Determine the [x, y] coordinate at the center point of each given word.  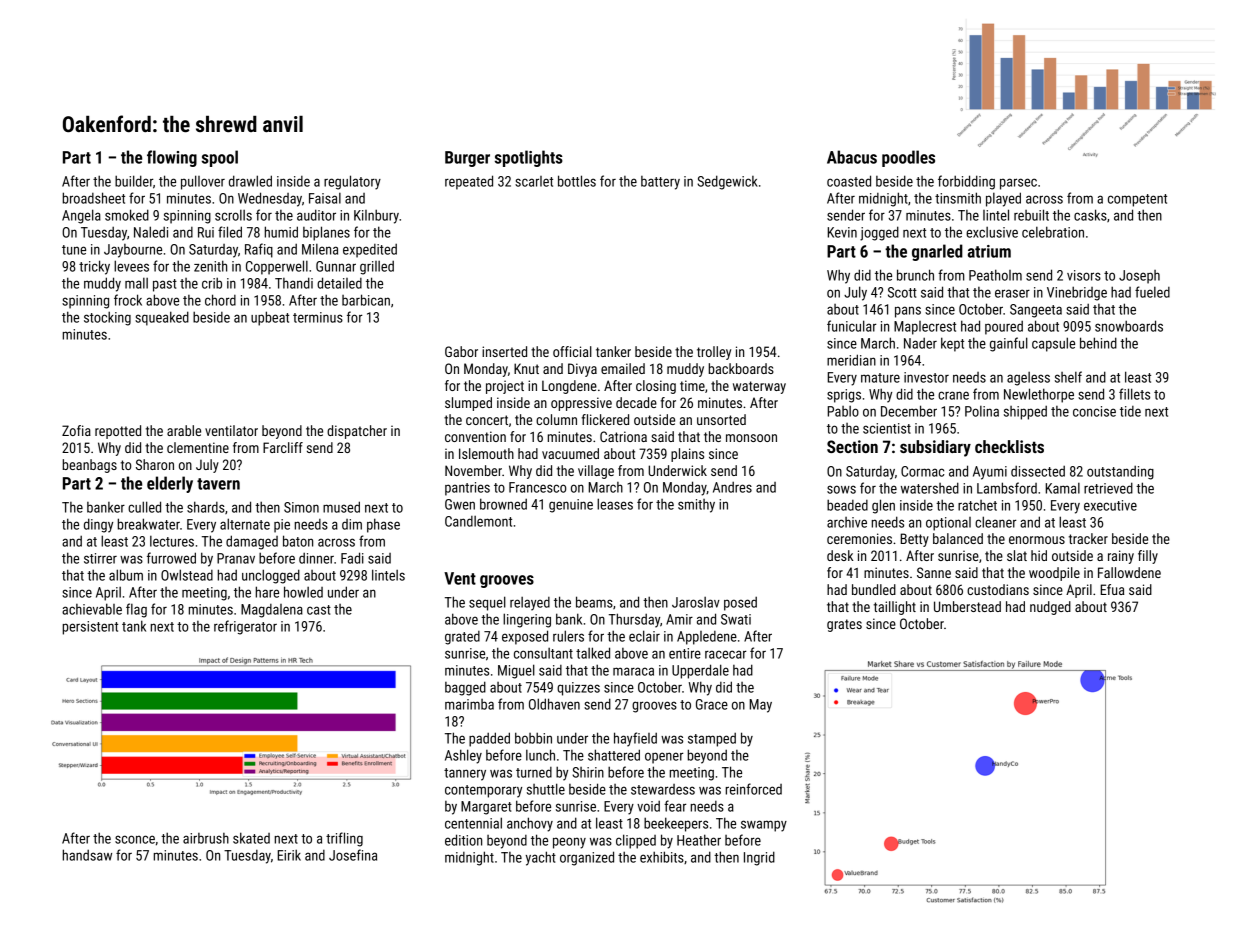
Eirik [289, 855]
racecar [726, 654]
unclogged [271, 576]
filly [1148, 557]
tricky [94, 267]
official [572, 351]
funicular [852, 326]
